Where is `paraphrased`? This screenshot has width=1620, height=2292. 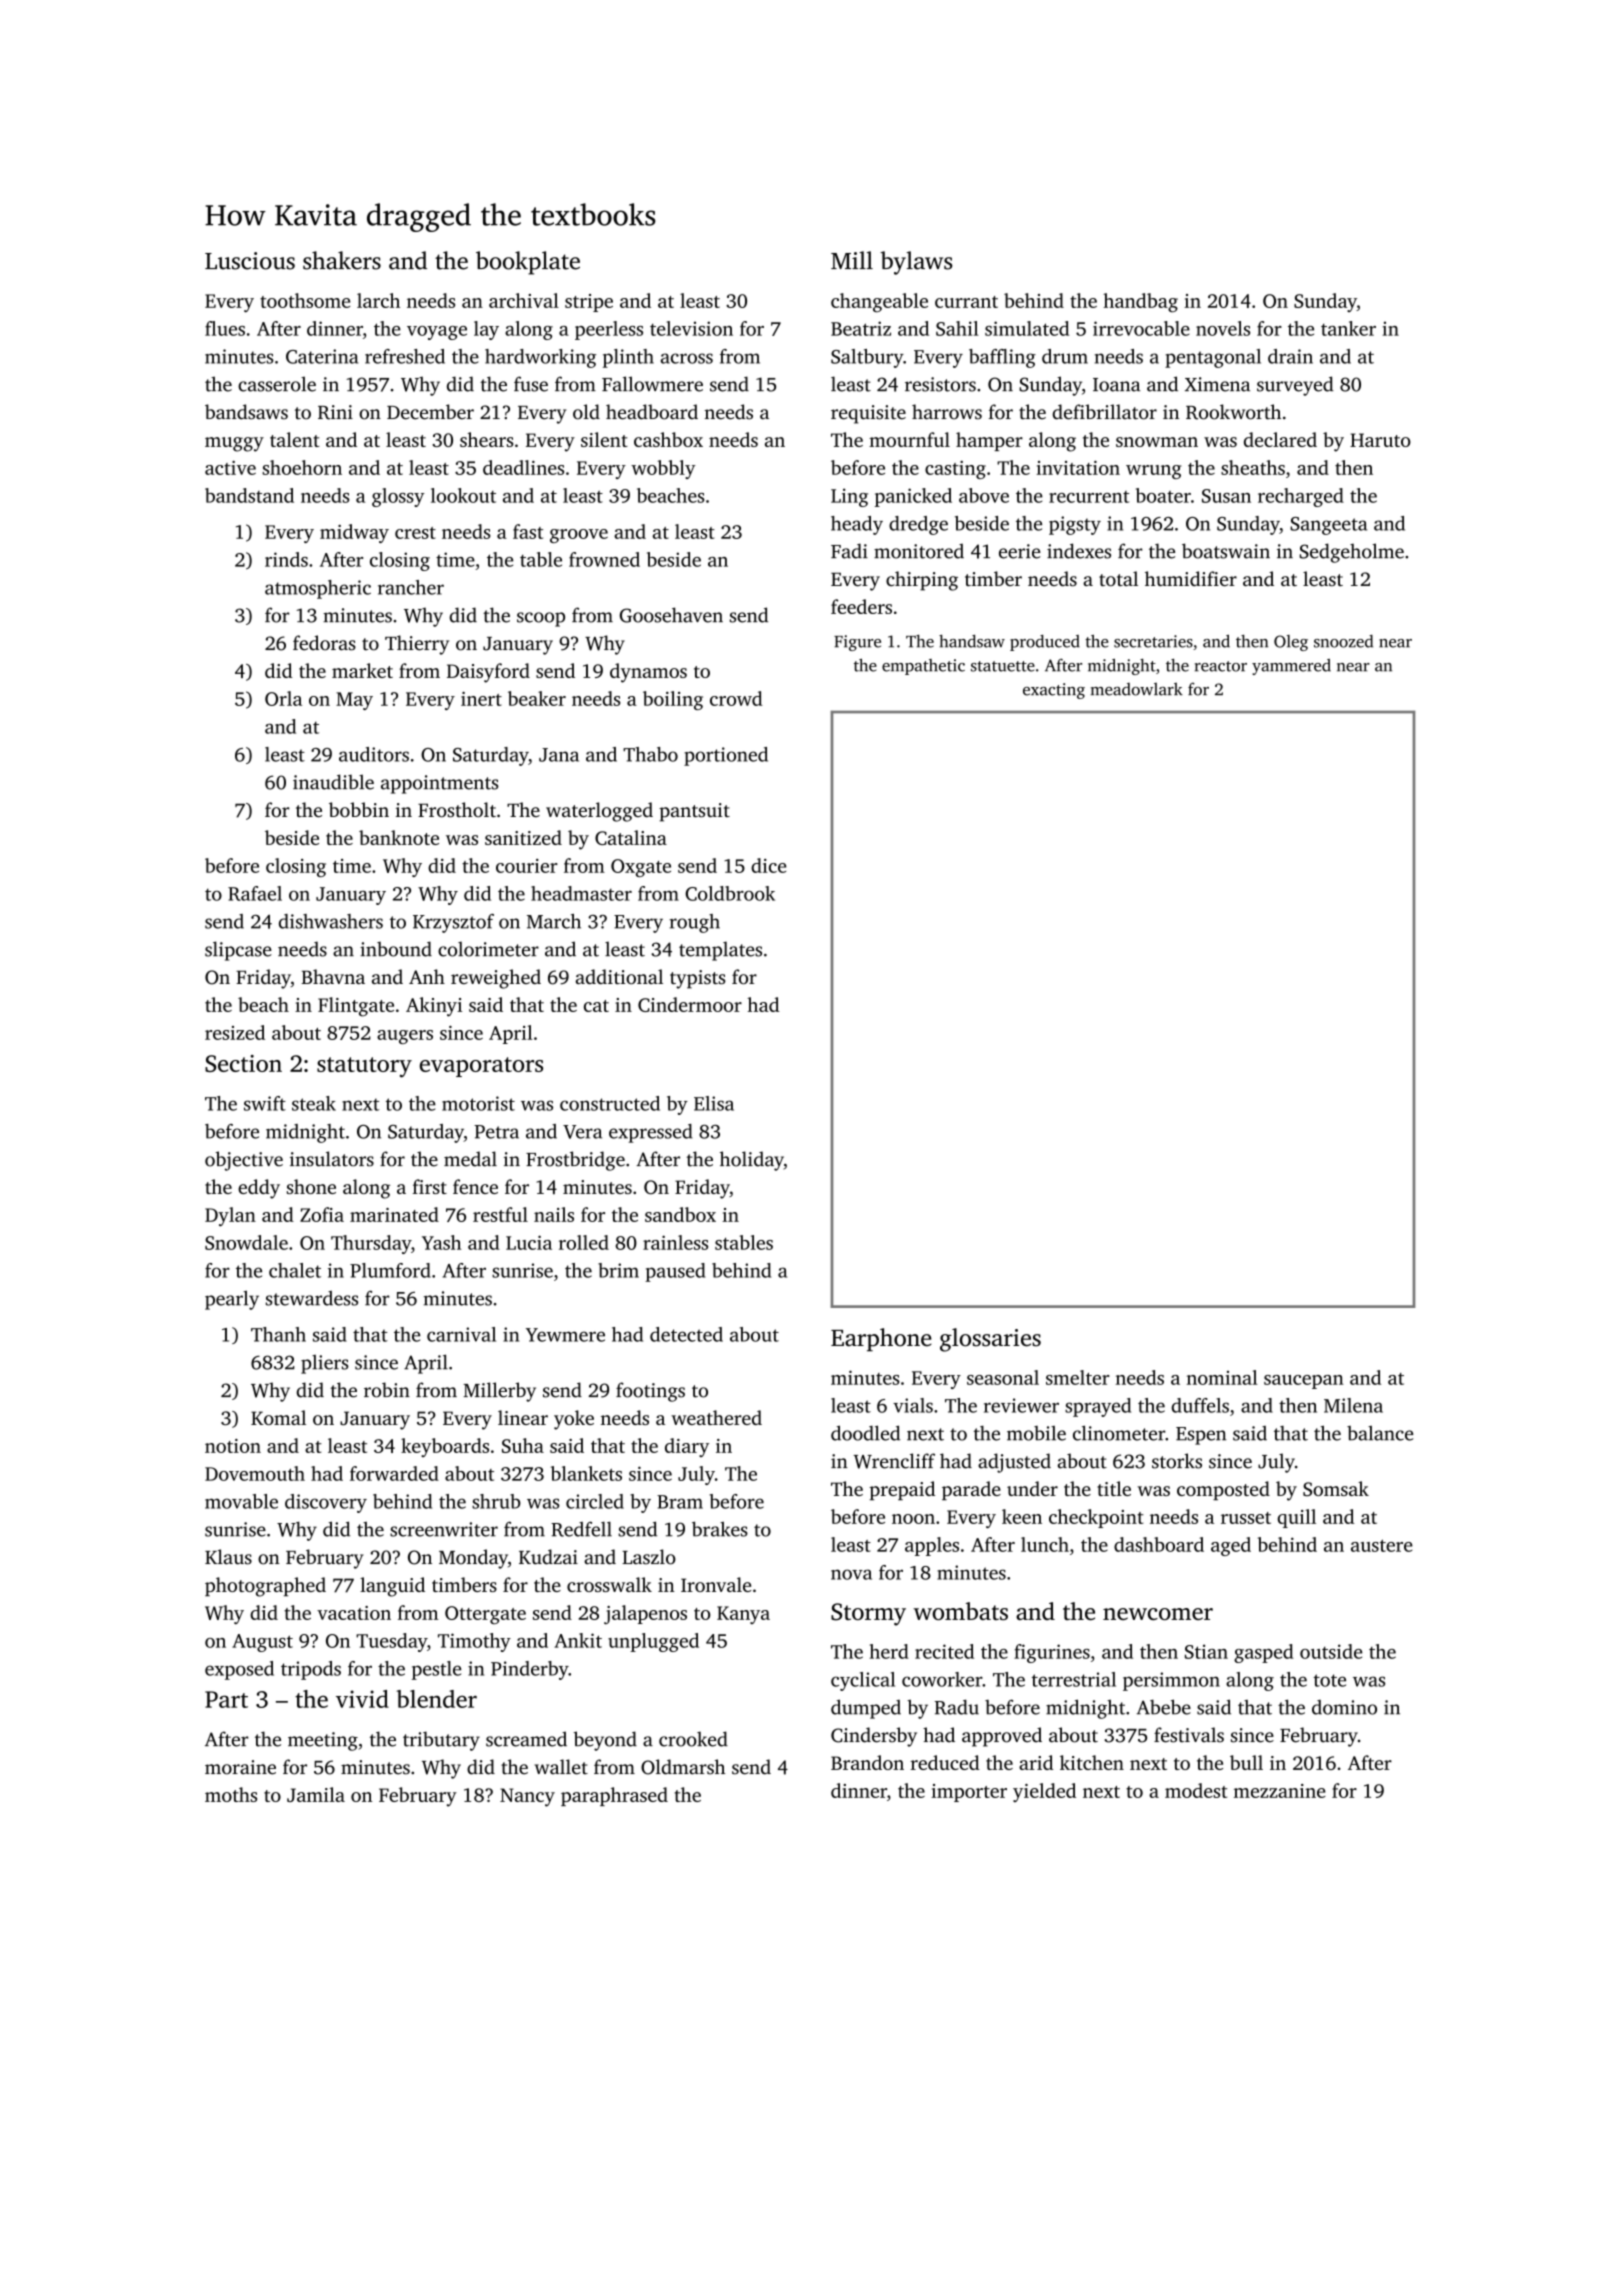 paraphrased is located at coordinates (614, 1796).
